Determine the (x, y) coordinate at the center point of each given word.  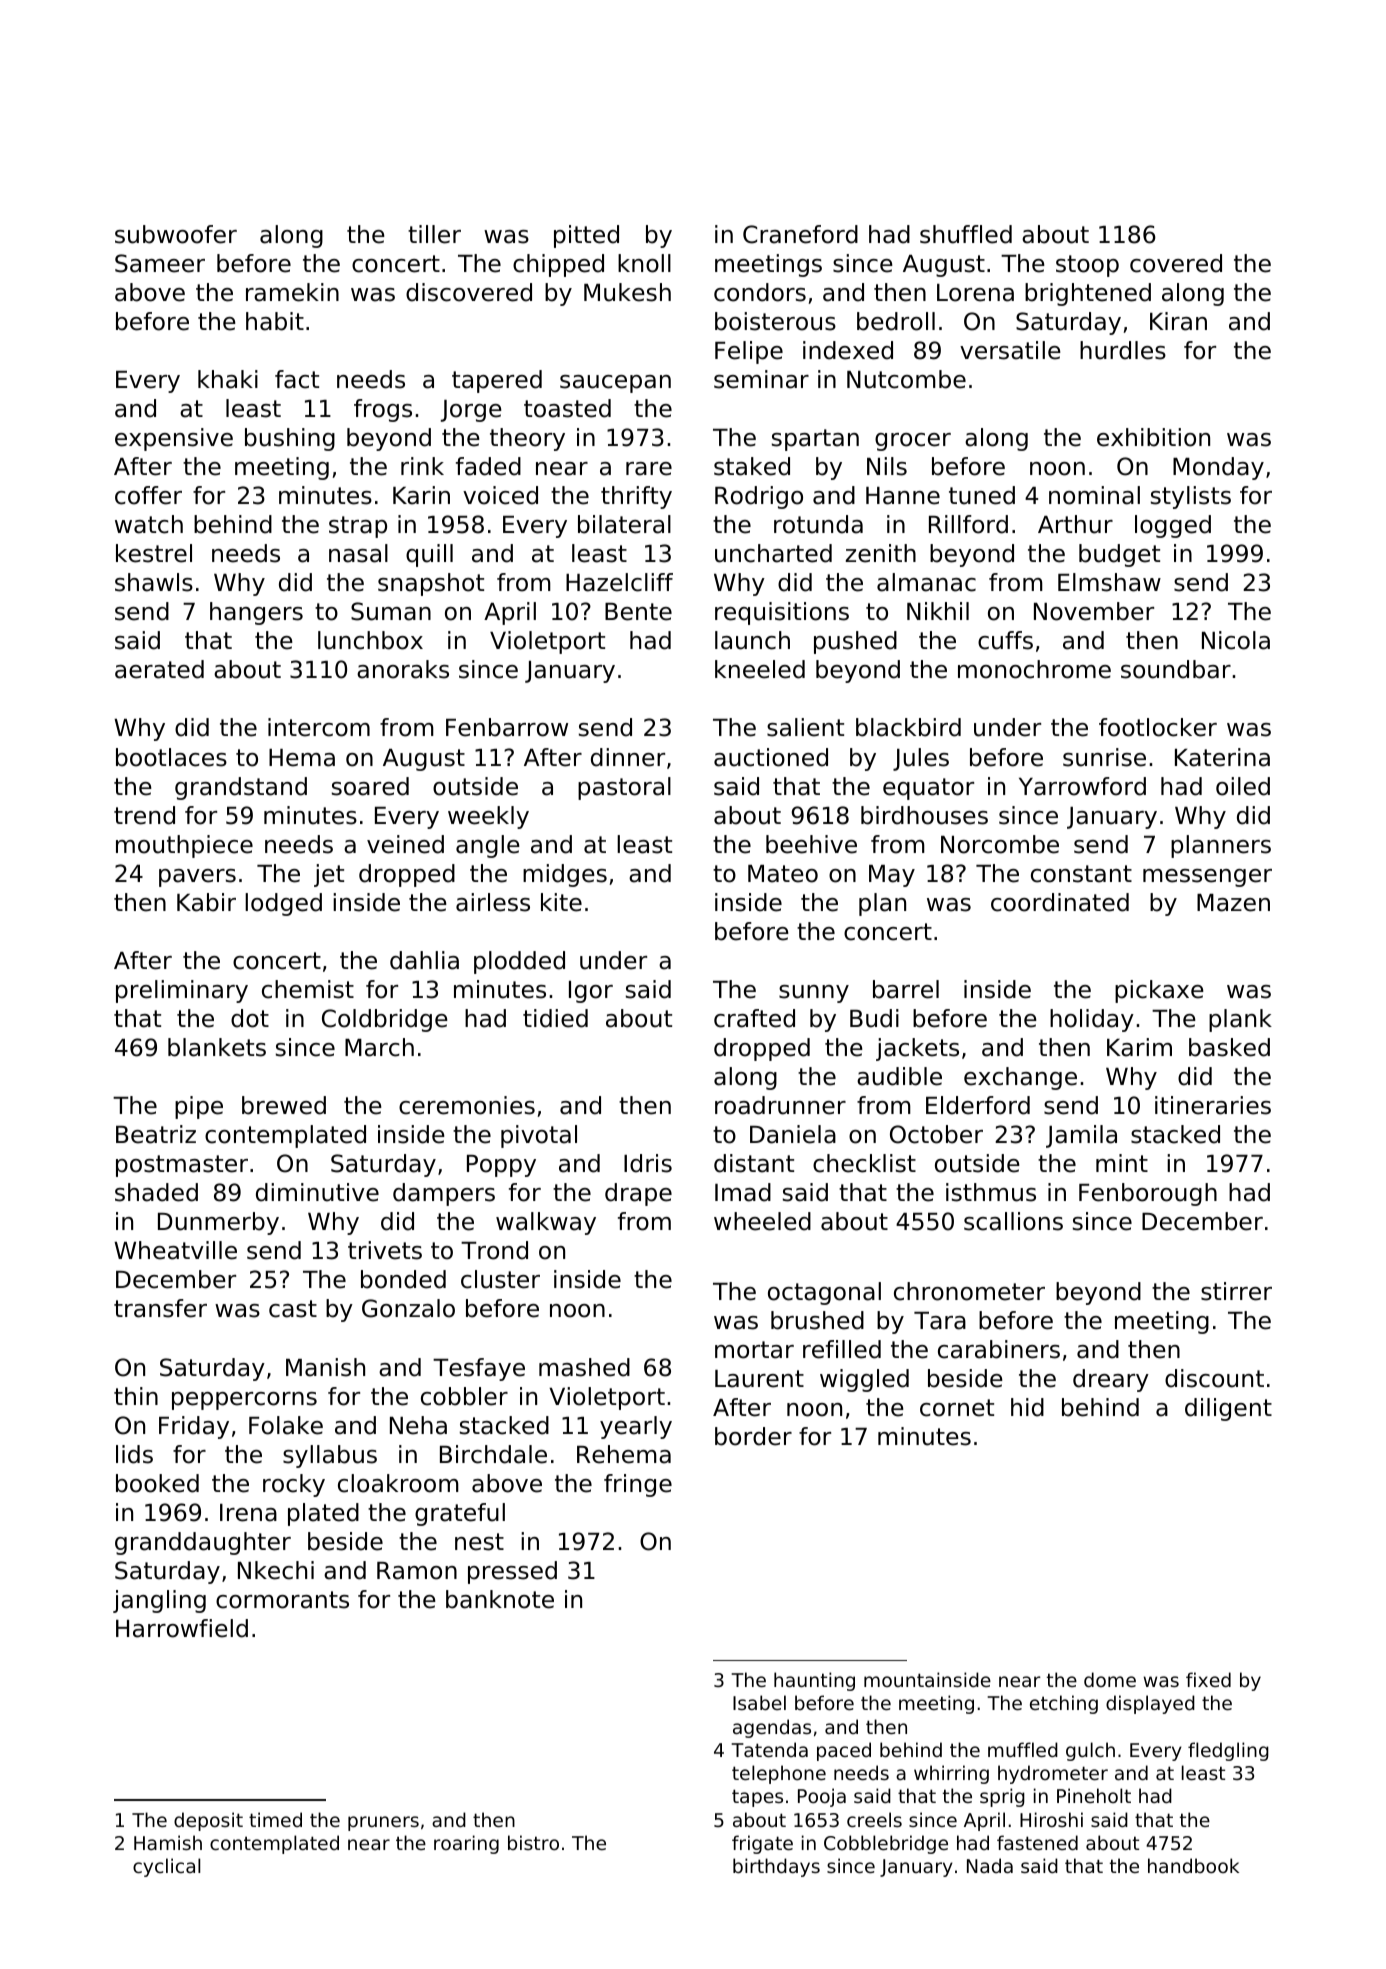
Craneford (800, 234)
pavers (197, 878)
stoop (1087, 266)
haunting (814, 1681)
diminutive (317, 1192)
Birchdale (493, 1454)
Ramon (417, 1571)
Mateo (783, 874)
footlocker (1158, 727)
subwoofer (176, 234)
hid (1027, 1407)
